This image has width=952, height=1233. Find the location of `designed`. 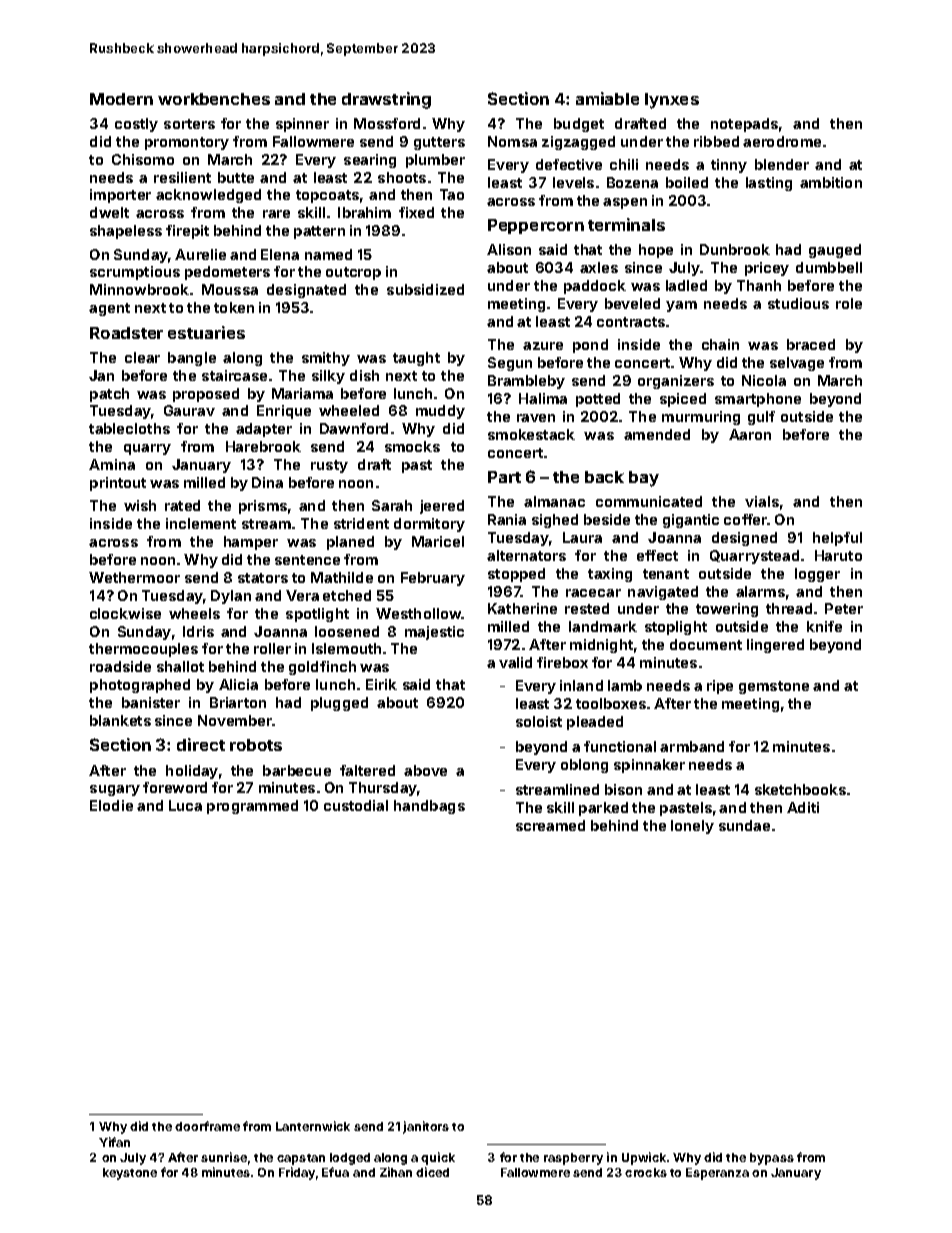

designed is located at coordinates (744, 539).
